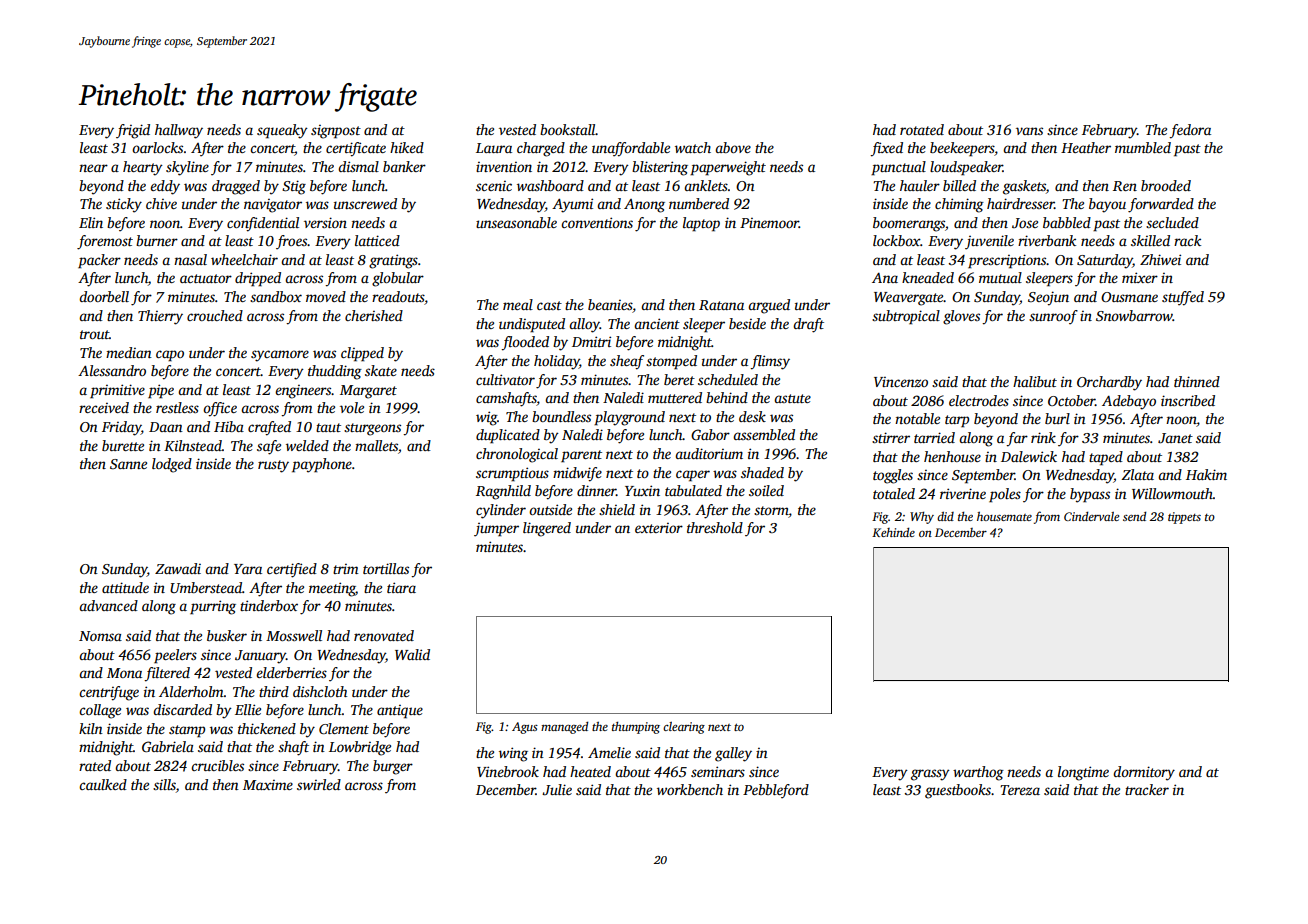 The height and width of the document is (924, 1308). What do you see at coordinates (581, 456) in the document?
I see `parent` at bounding box center [581, 456].
